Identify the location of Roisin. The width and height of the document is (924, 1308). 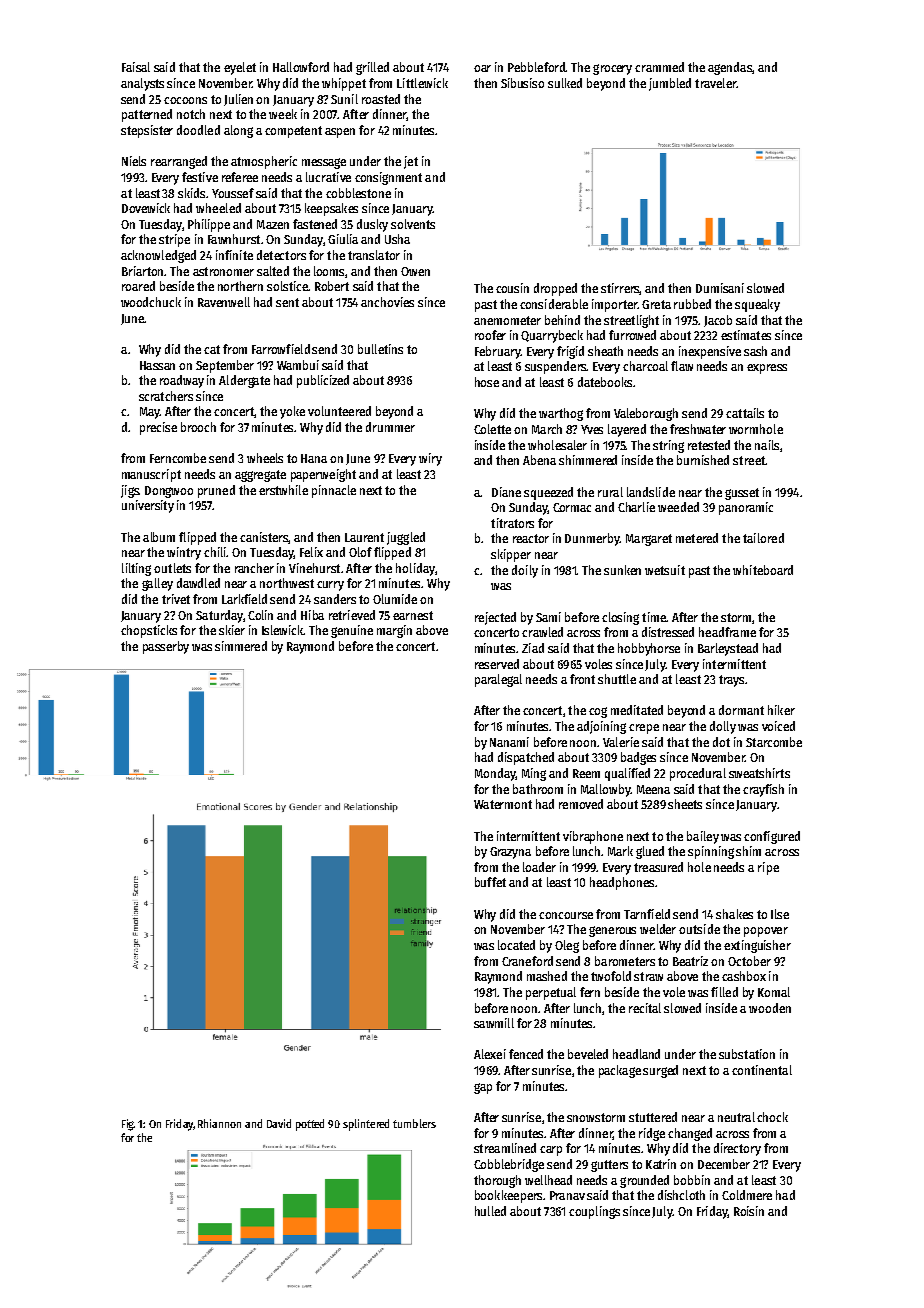
(749, 1211).
